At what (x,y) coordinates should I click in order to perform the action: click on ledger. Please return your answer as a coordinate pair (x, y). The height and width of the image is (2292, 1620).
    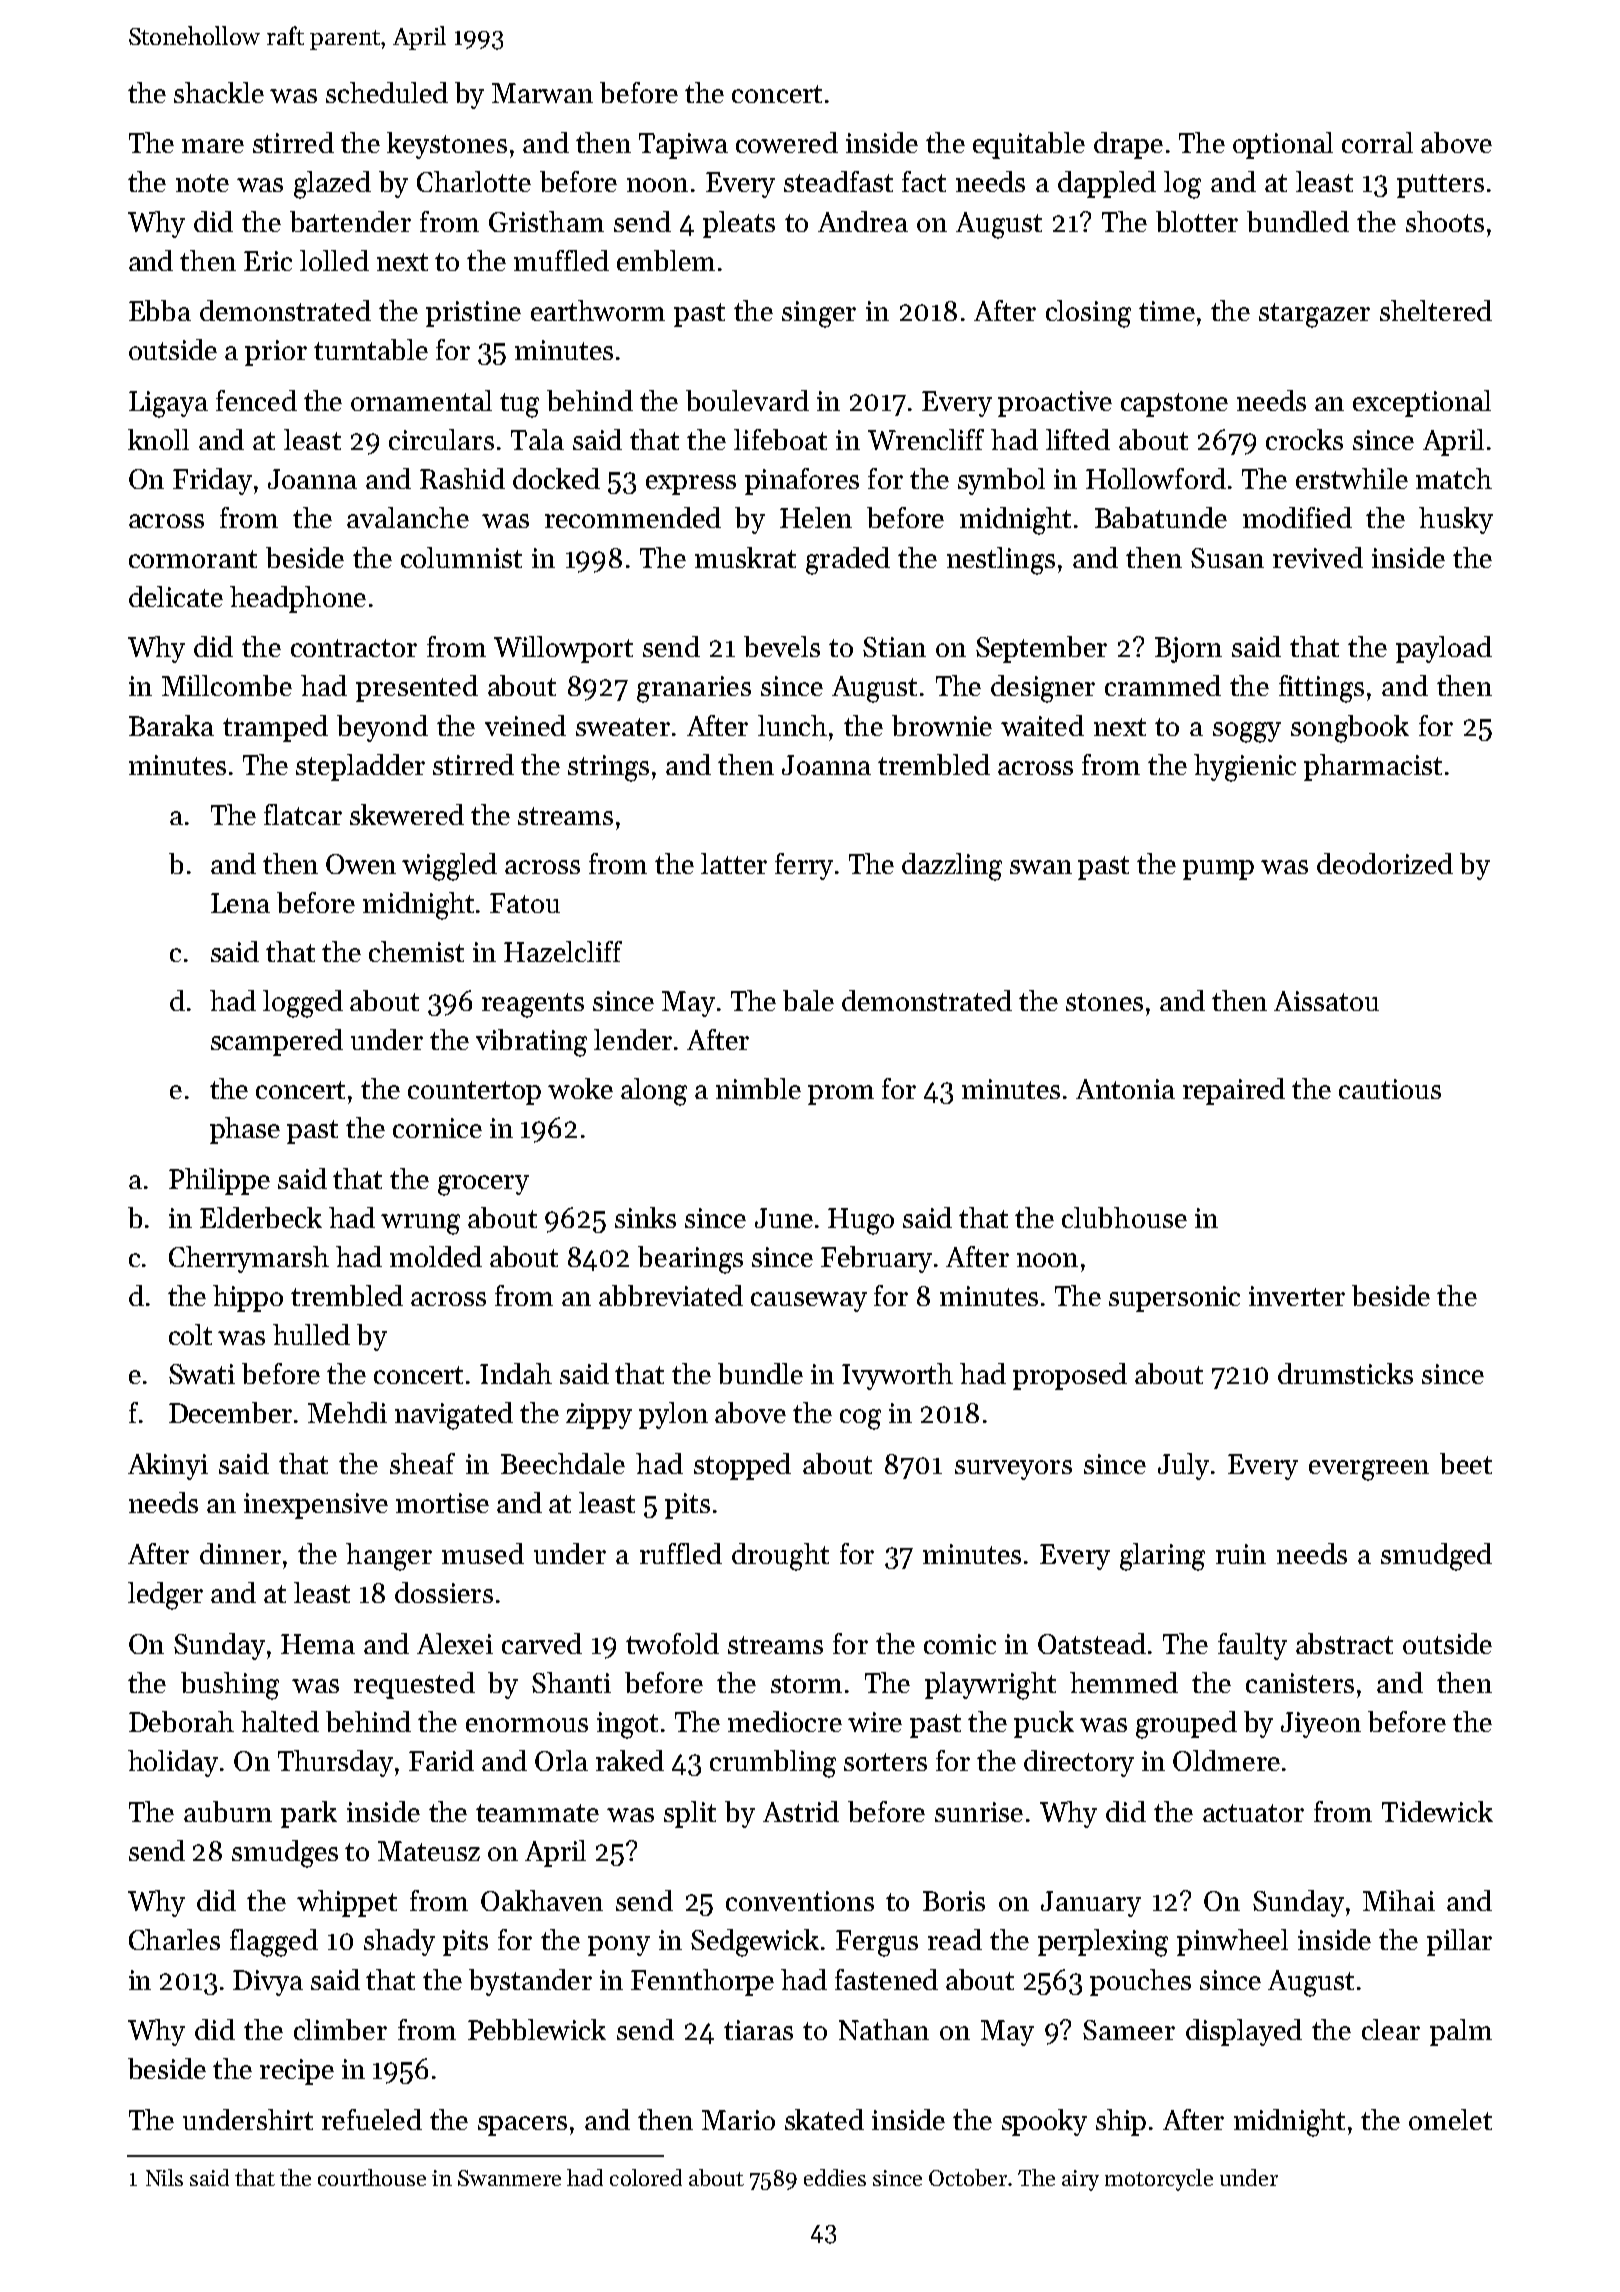
    Looking at the image, I should click on (165, 1596).
